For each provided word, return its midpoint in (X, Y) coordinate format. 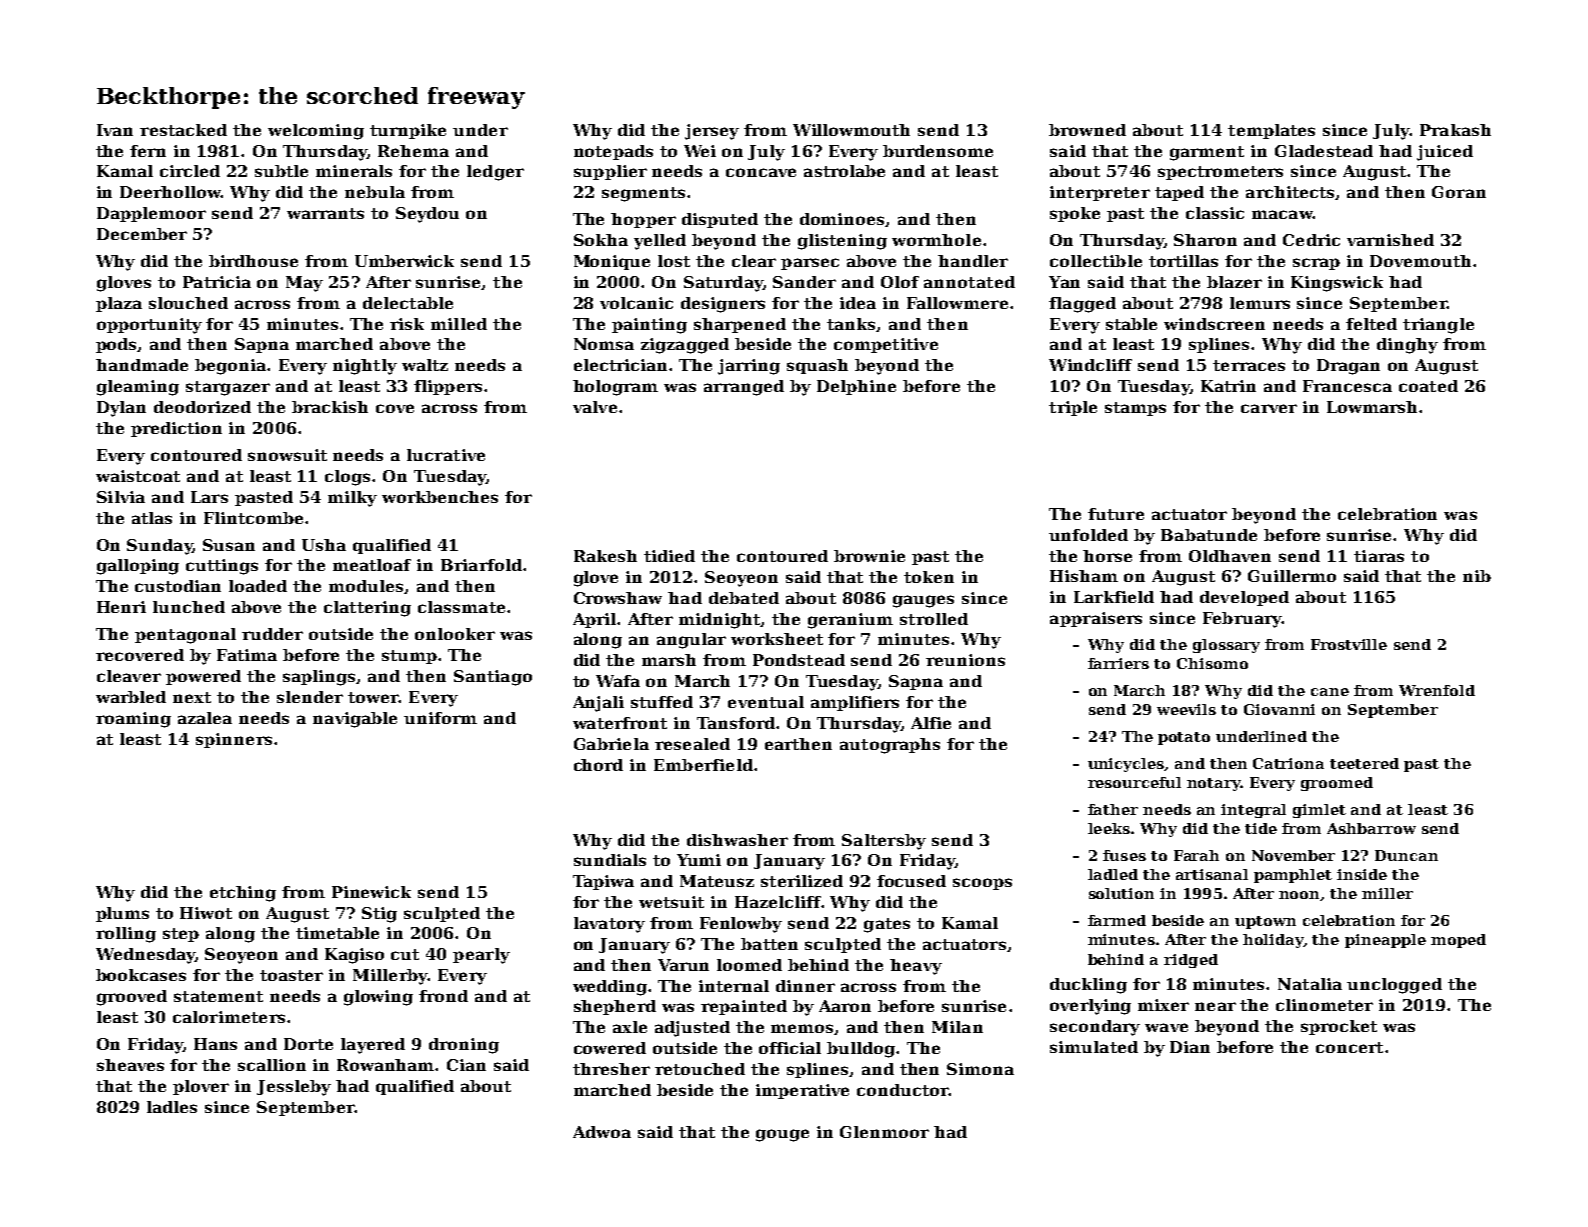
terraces (1249, 365)
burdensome (938, 151)
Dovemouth (1420, 261)
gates (887, 925)
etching (243, 894)
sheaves (130, 1065)
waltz (425, 365)
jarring (749, 367)
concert (1349, 1047)
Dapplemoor (151, 214)
